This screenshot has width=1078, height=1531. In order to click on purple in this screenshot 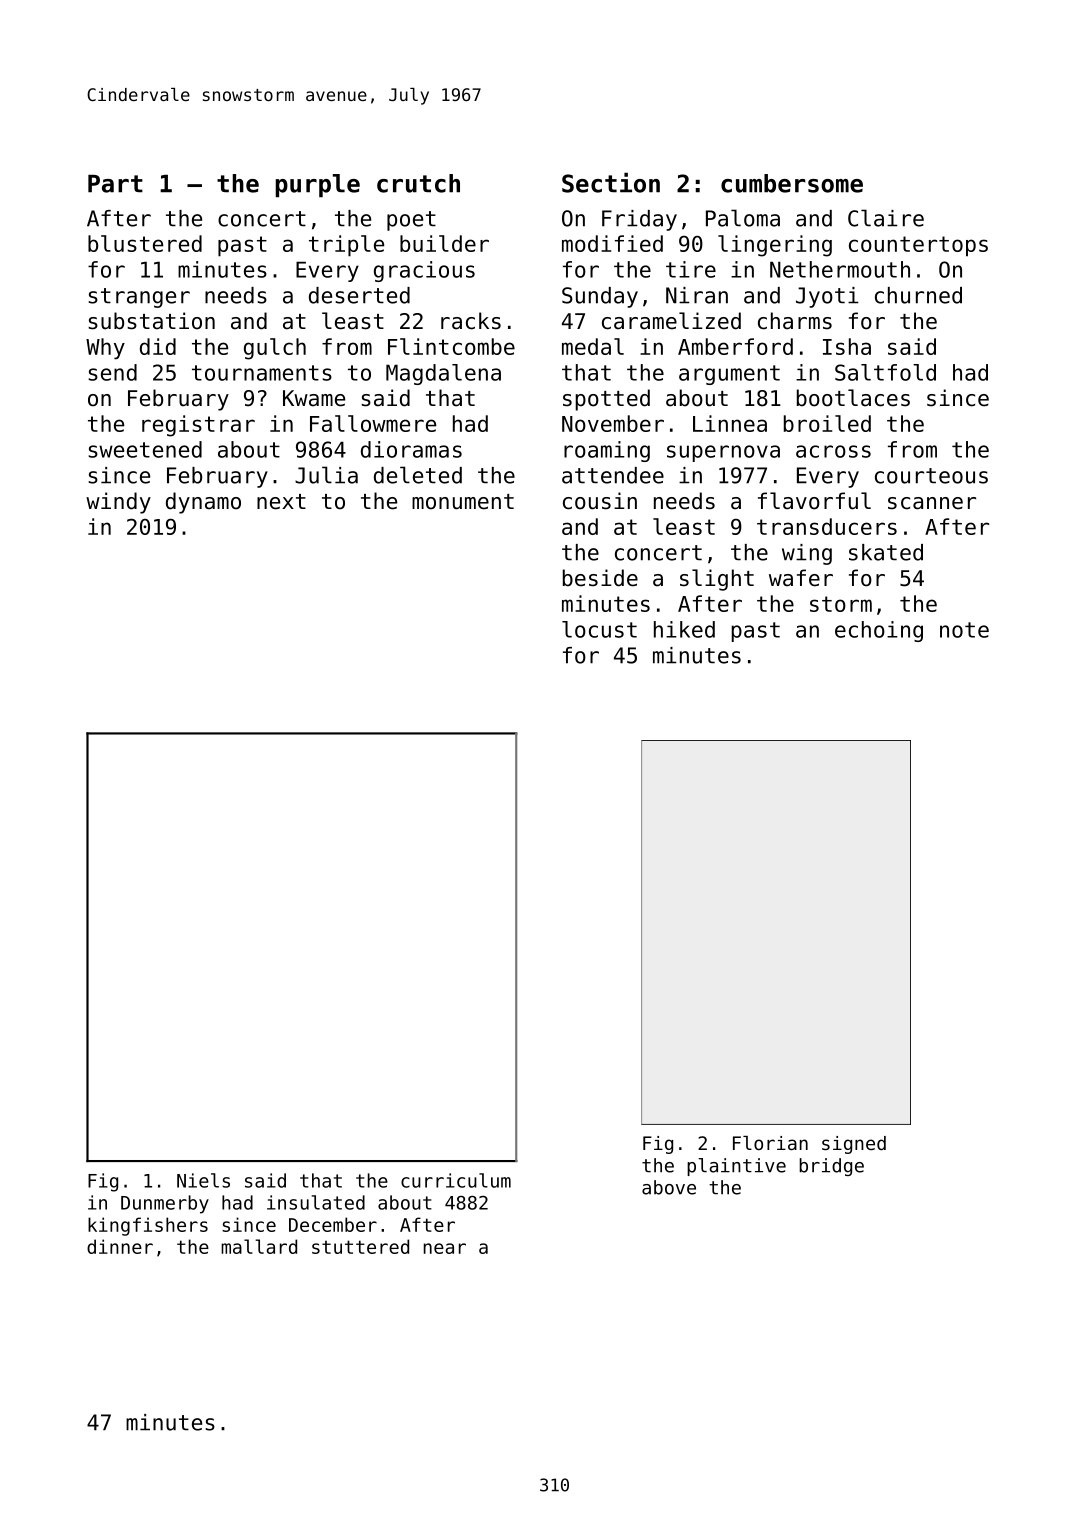, I will do `click(317, 185)`.
